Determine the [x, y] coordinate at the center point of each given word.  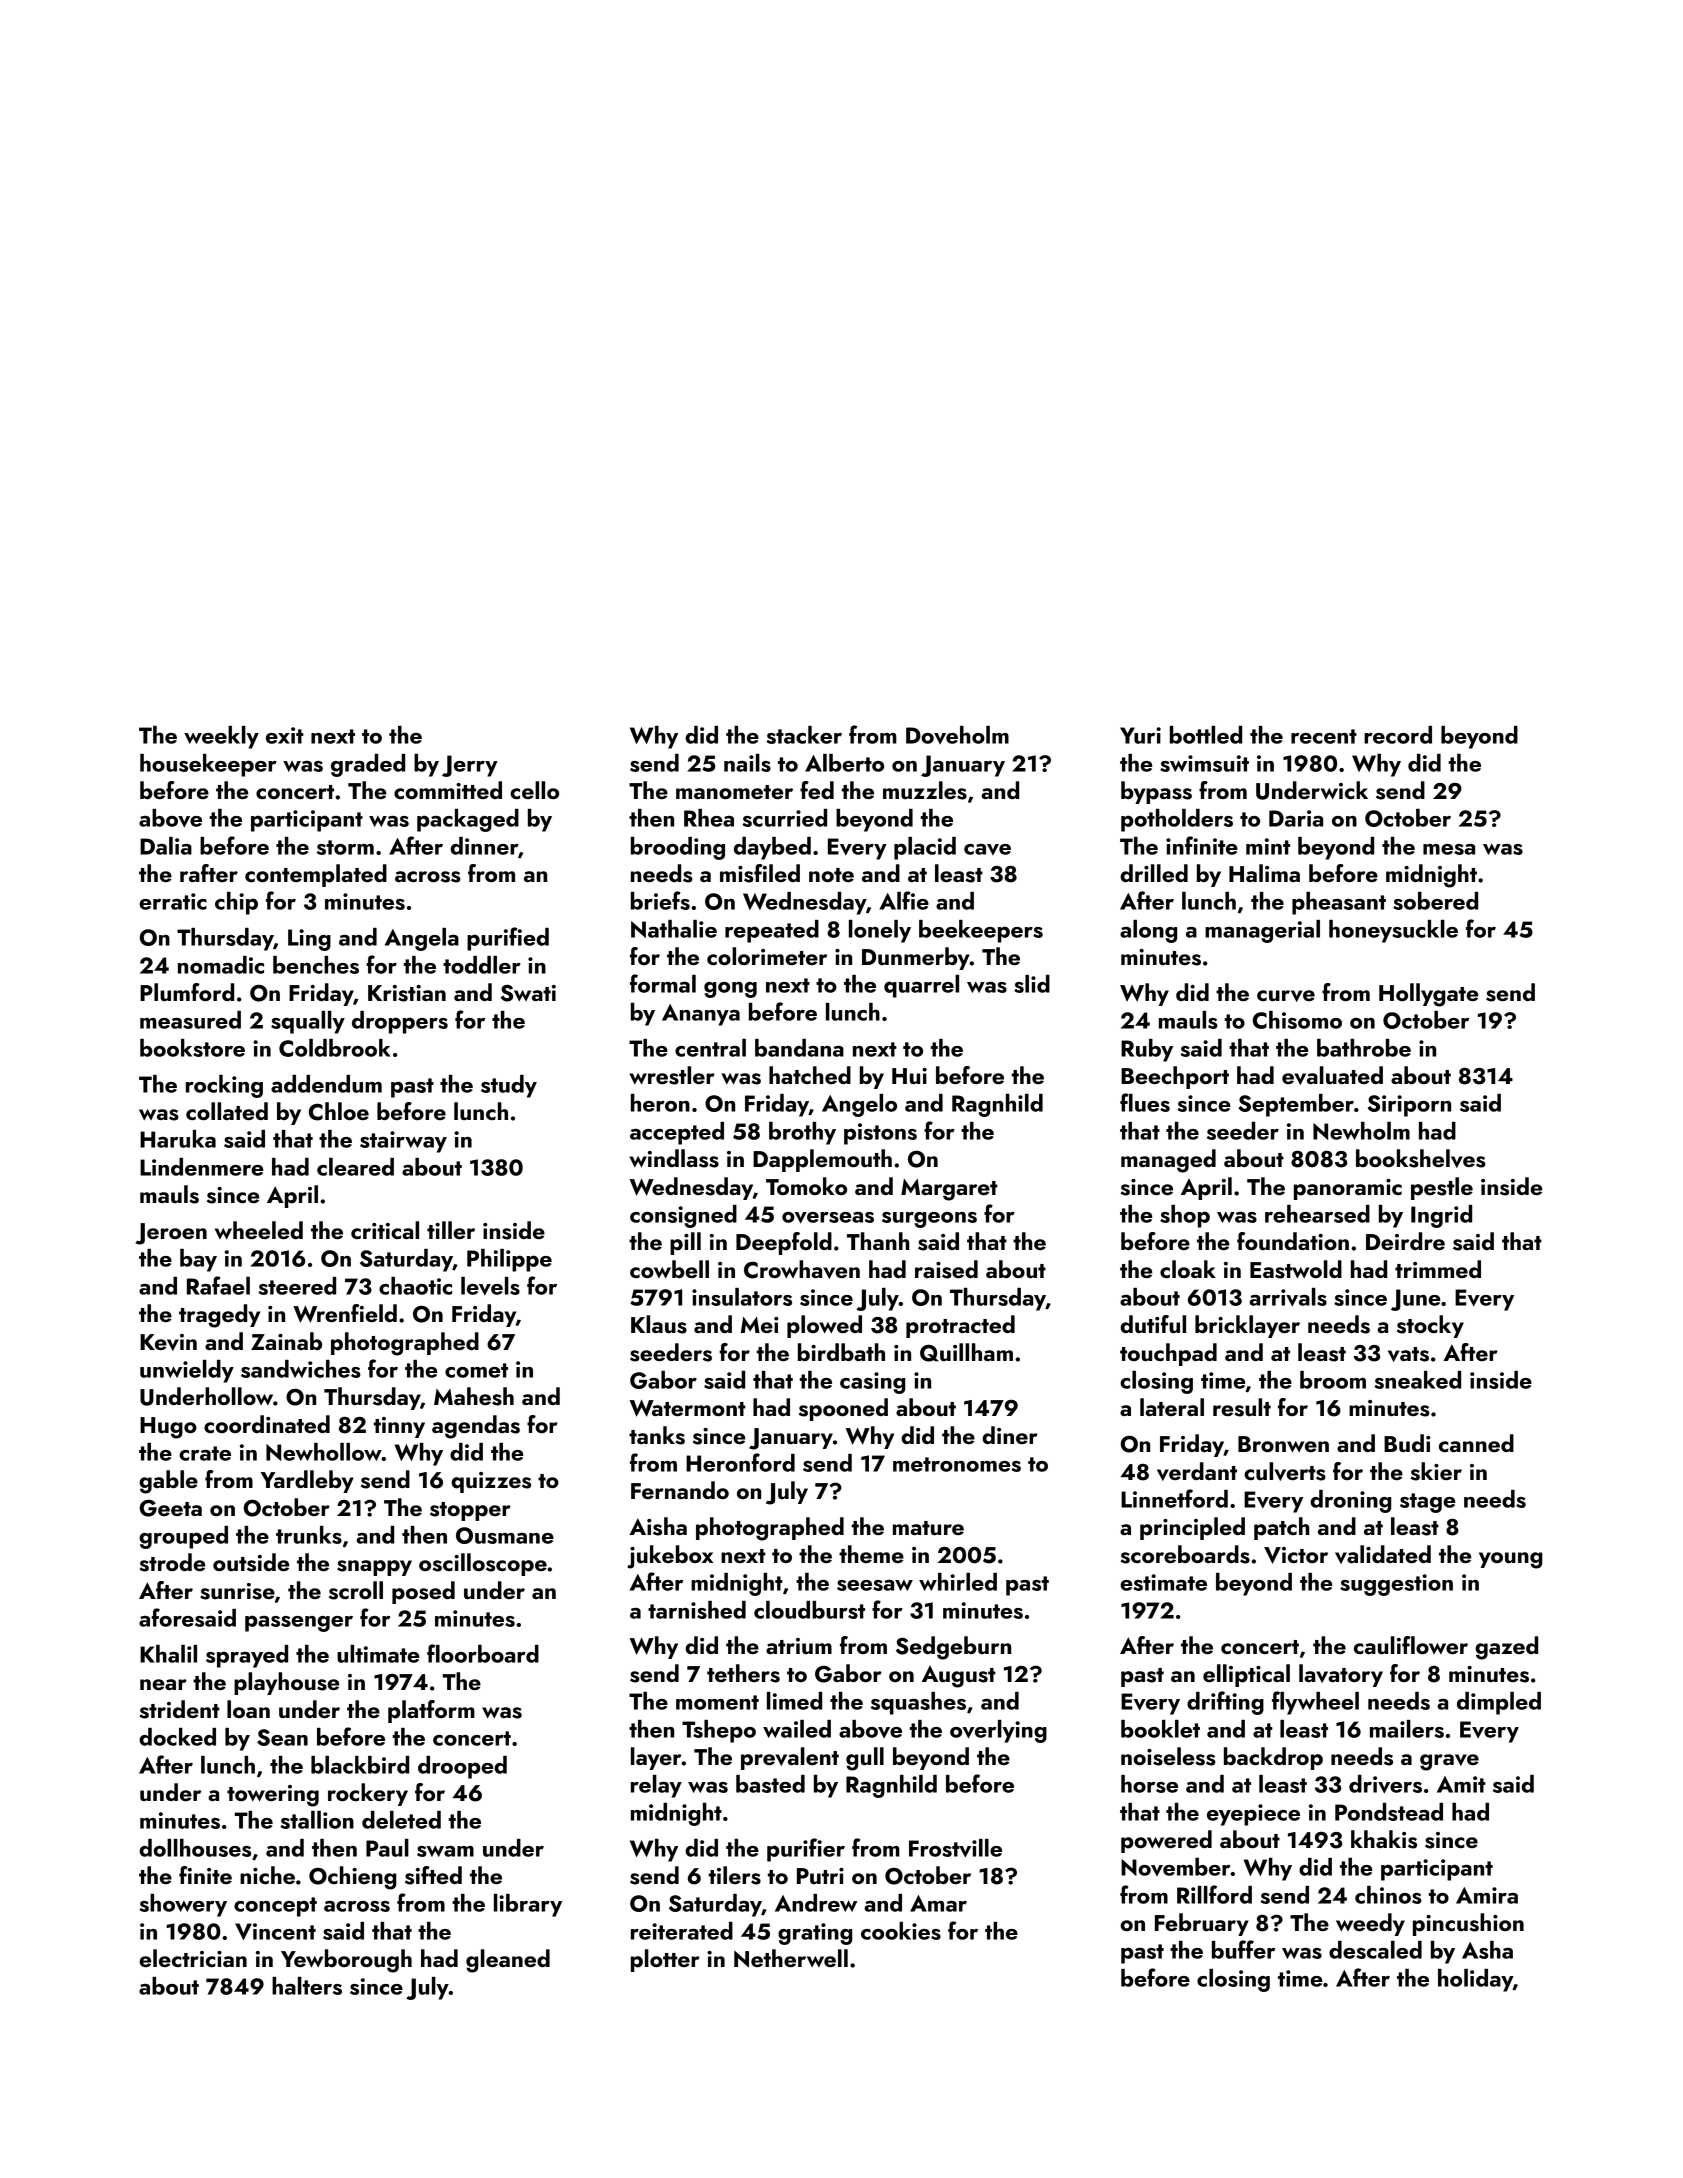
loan [248, 1709]
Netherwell [791, 1958]
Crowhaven [802, 1269]
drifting [1225, 1703]
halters [307, 1986]
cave [987, 849]
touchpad [1168, 1354]
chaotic [415, 1286]
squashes [918, 1703]
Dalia [166, 846]
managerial [1262, 931]
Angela [422, 939]
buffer [1243, 1949]
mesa [1449, 849]
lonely [880, 931]
